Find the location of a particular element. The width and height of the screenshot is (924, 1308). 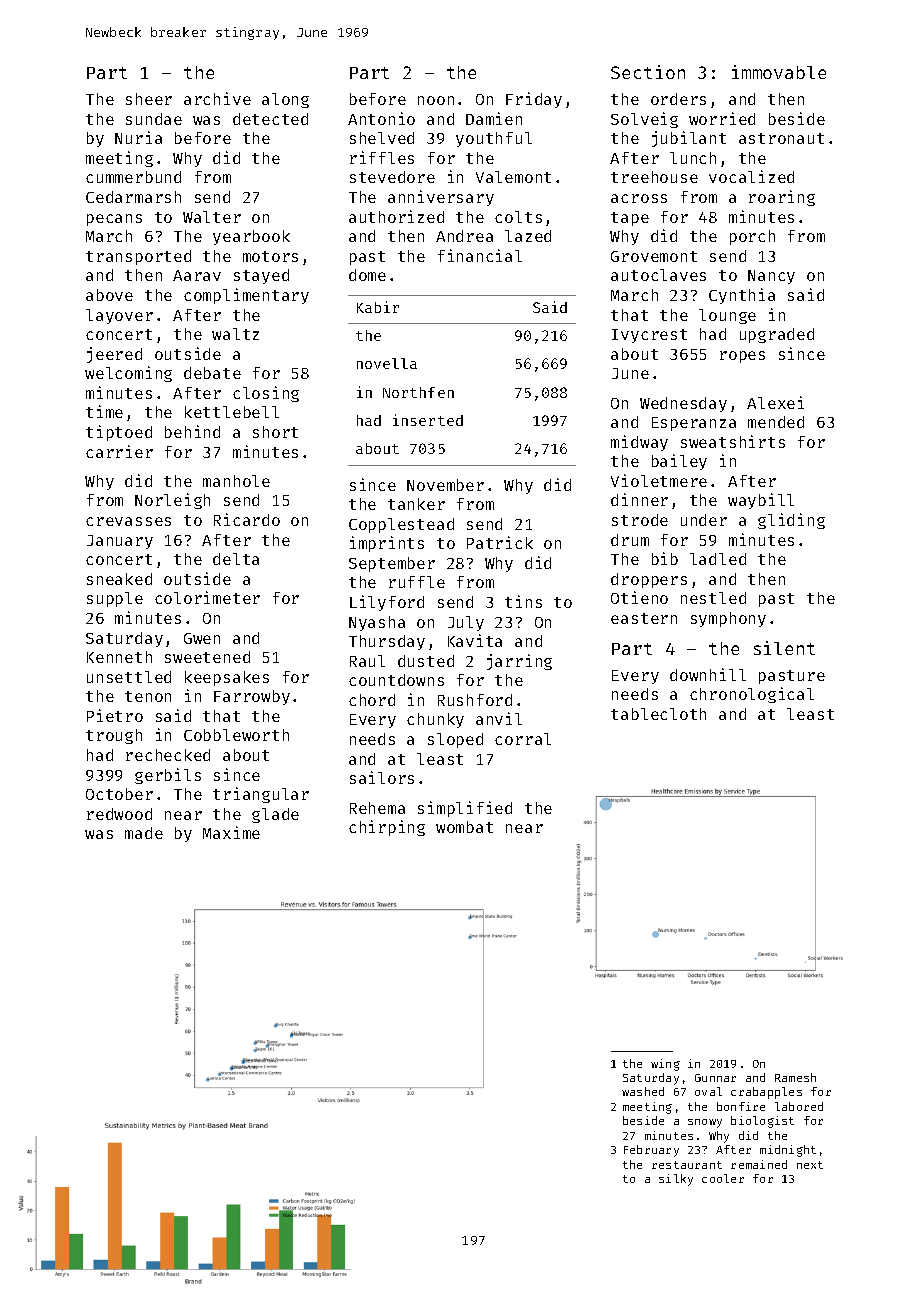

sheer is located at coordinates (149, 99).
